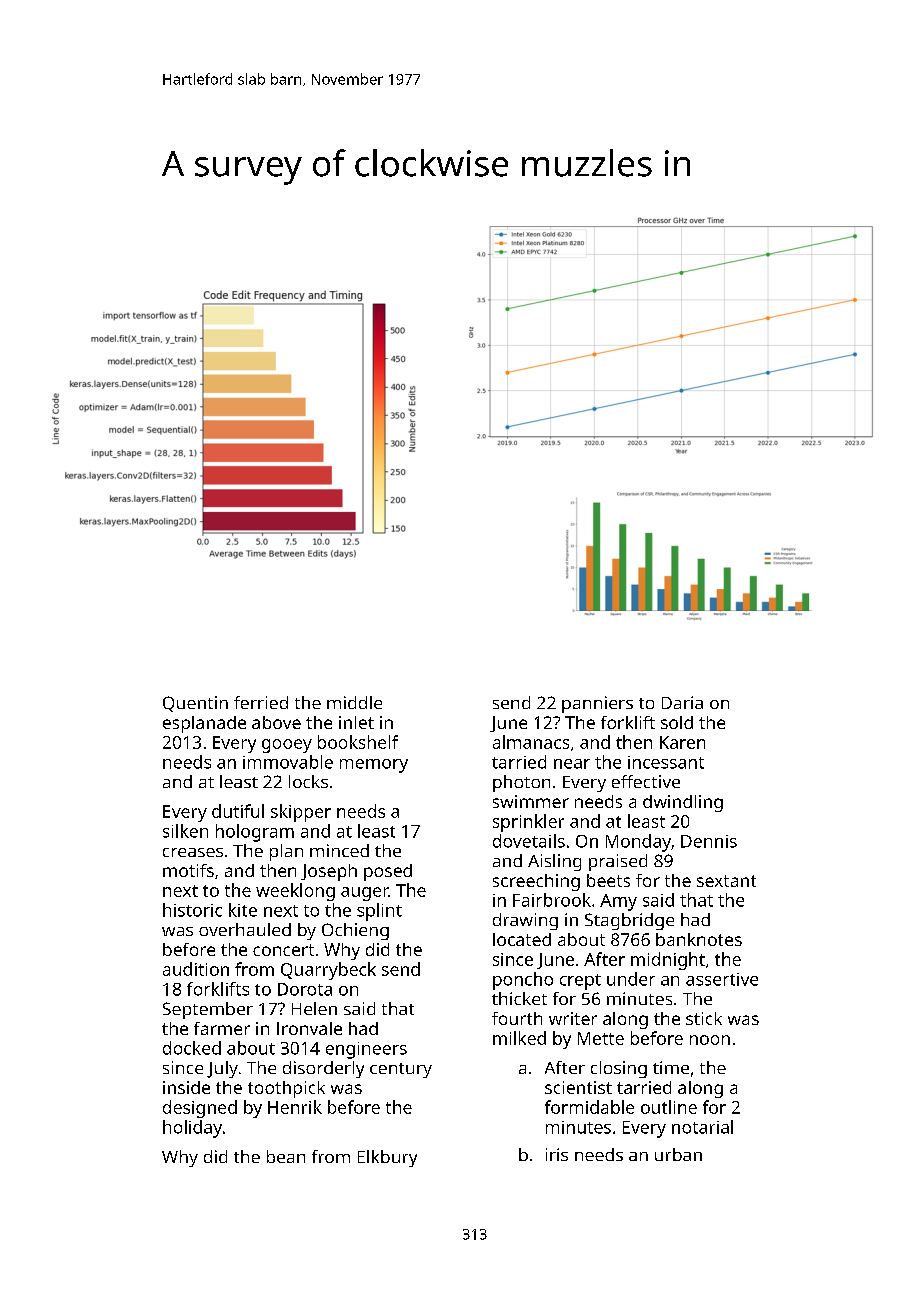  What do you see at coordinates (195, 704) in the page?
I see `Quentin` at bounding box center [195, 704].
